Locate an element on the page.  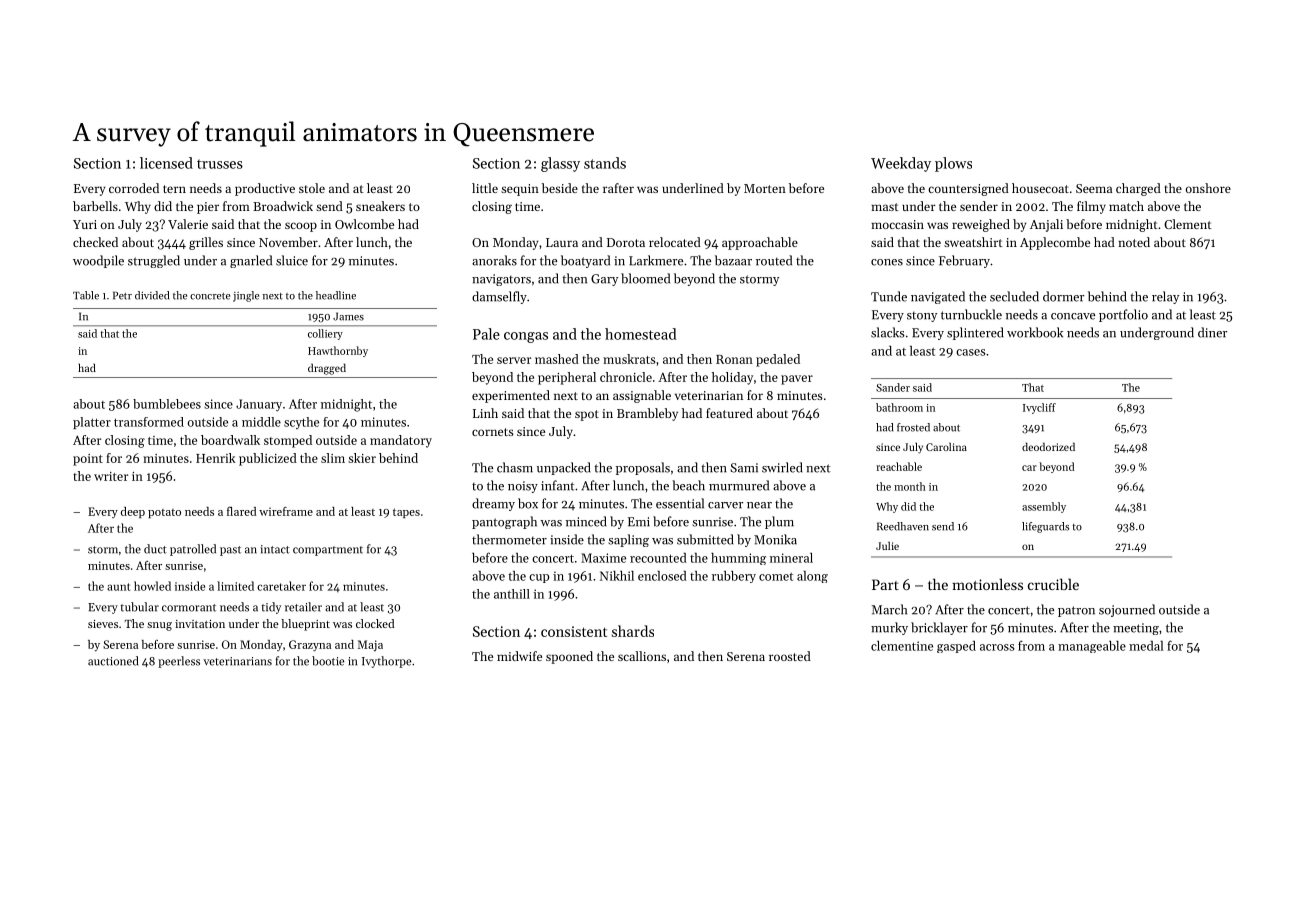
approachable is located at coordinates (760, 243).
